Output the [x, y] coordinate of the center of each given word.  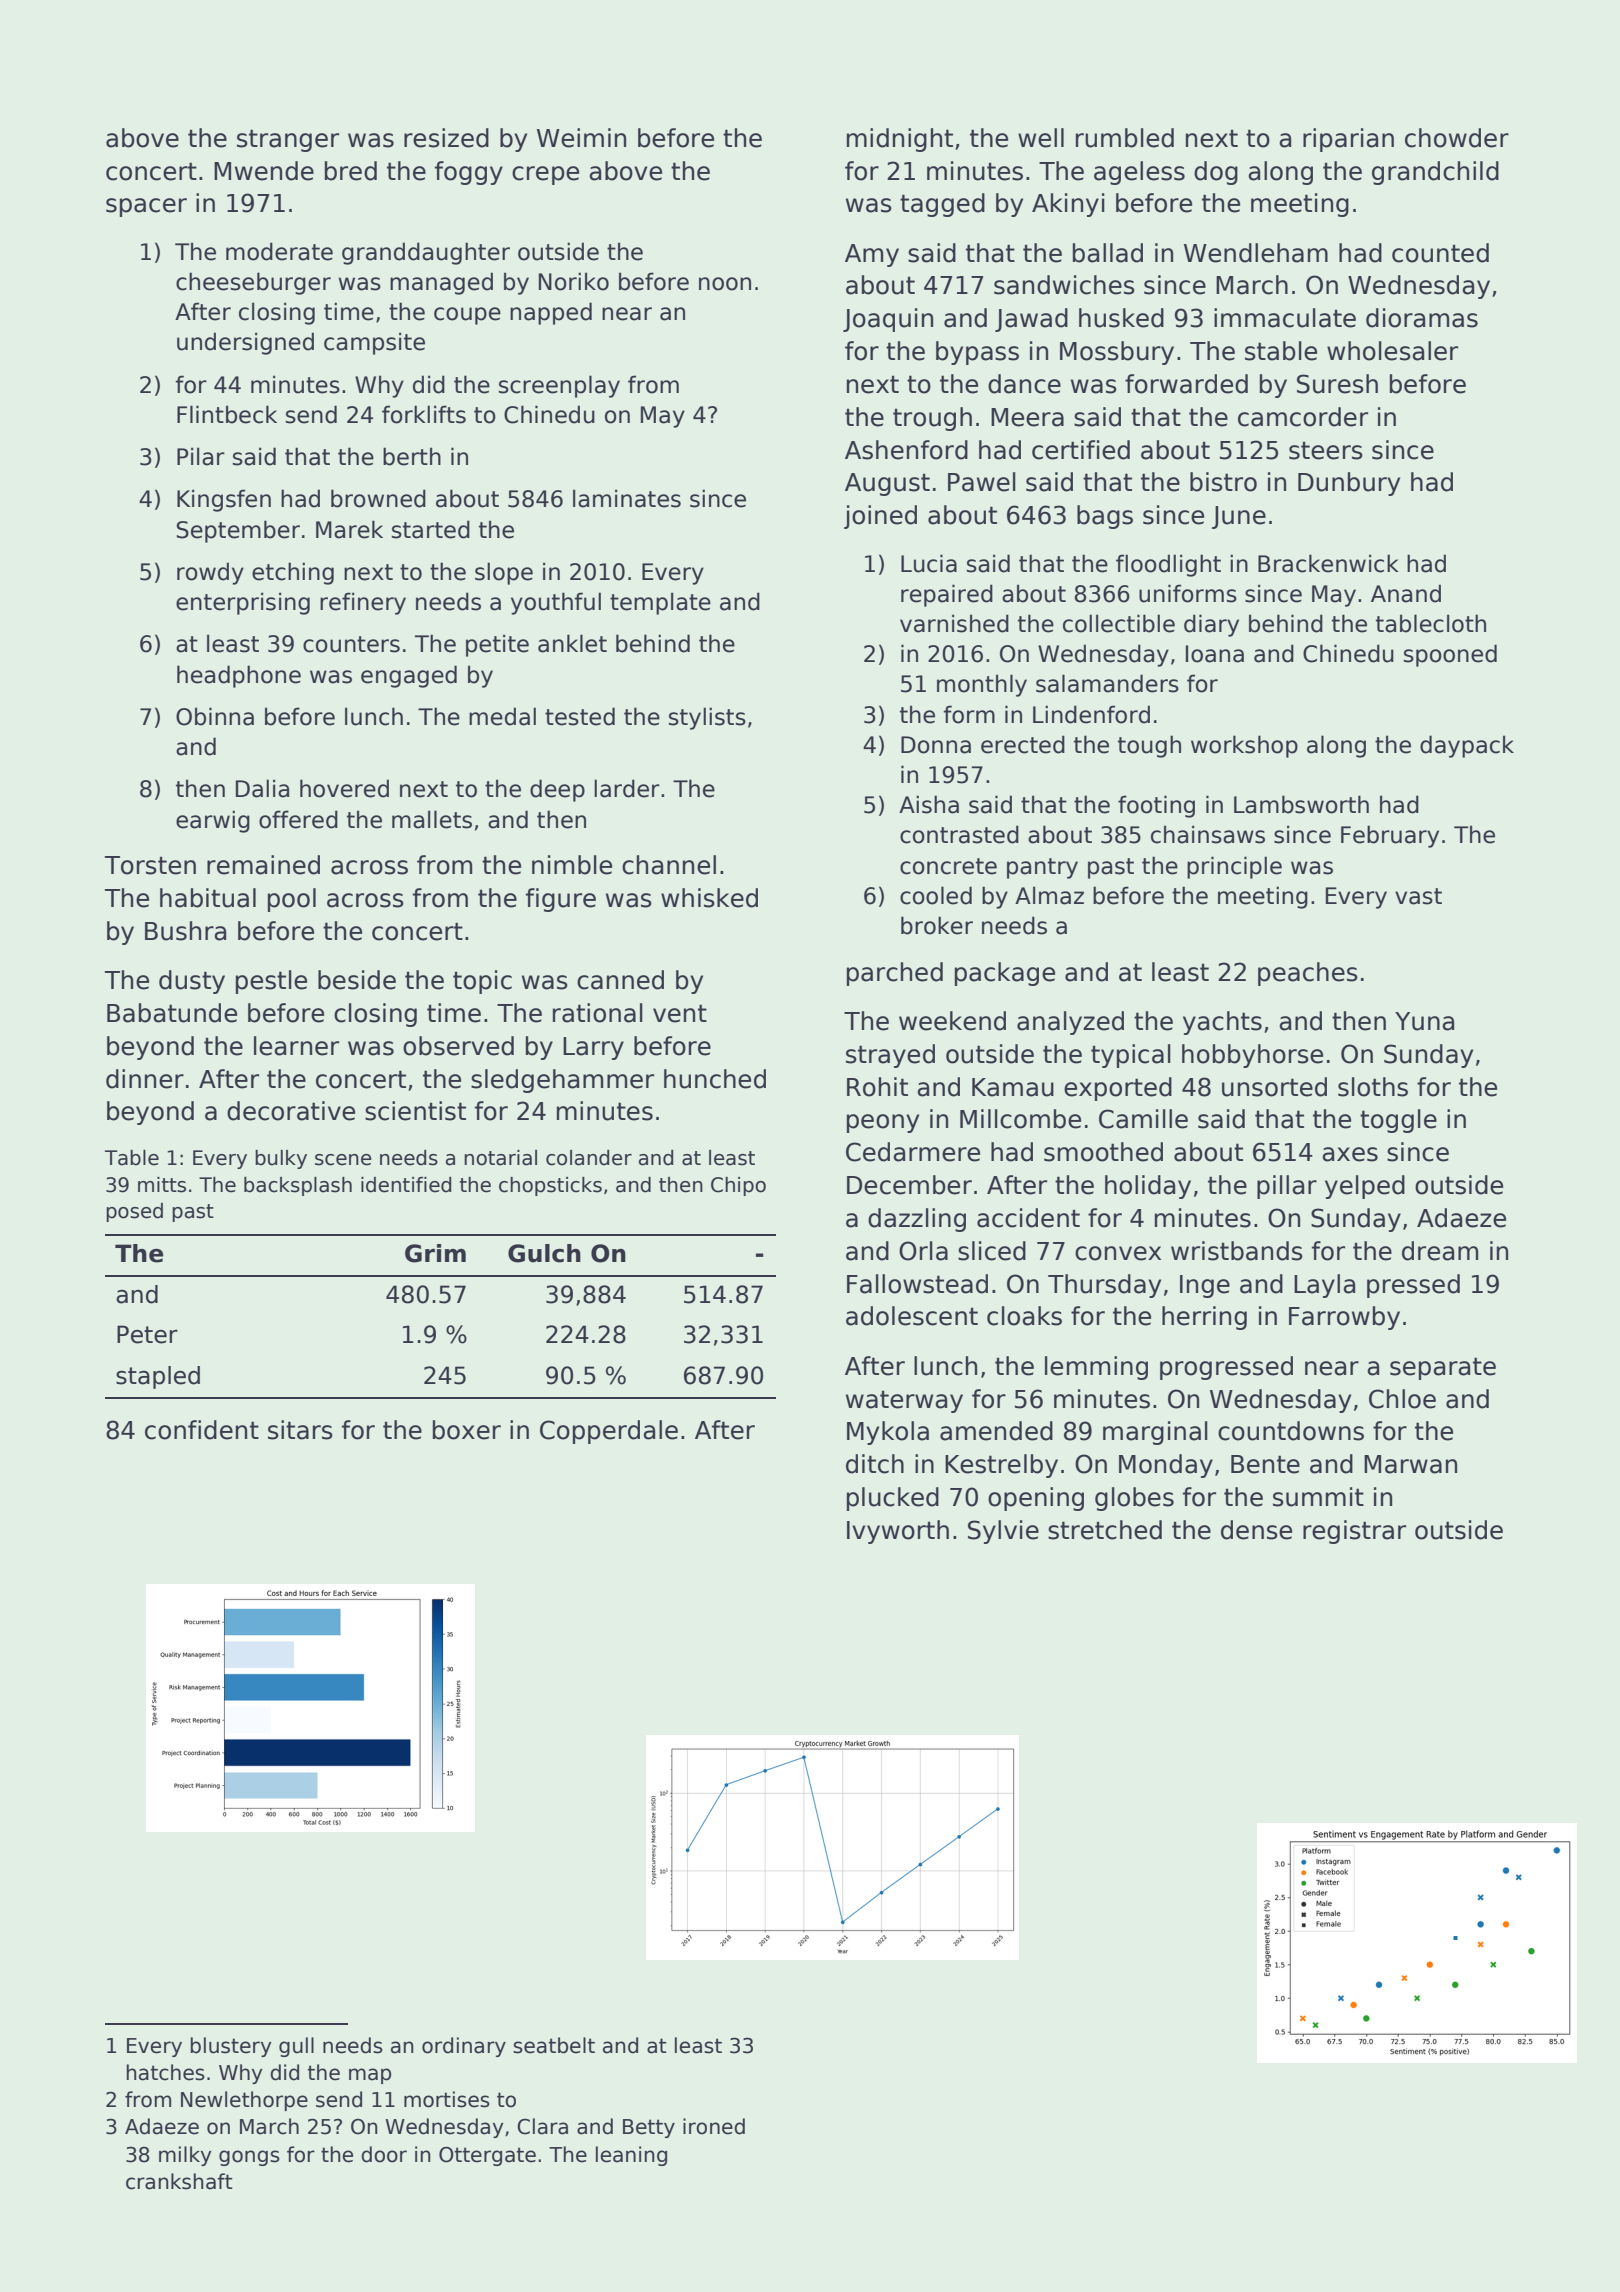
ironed [714, 2126]
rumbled [1125, 138]
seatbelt [554, 2045]
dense [1256, 1530]
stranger [288, 140]
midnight [900, 140]
